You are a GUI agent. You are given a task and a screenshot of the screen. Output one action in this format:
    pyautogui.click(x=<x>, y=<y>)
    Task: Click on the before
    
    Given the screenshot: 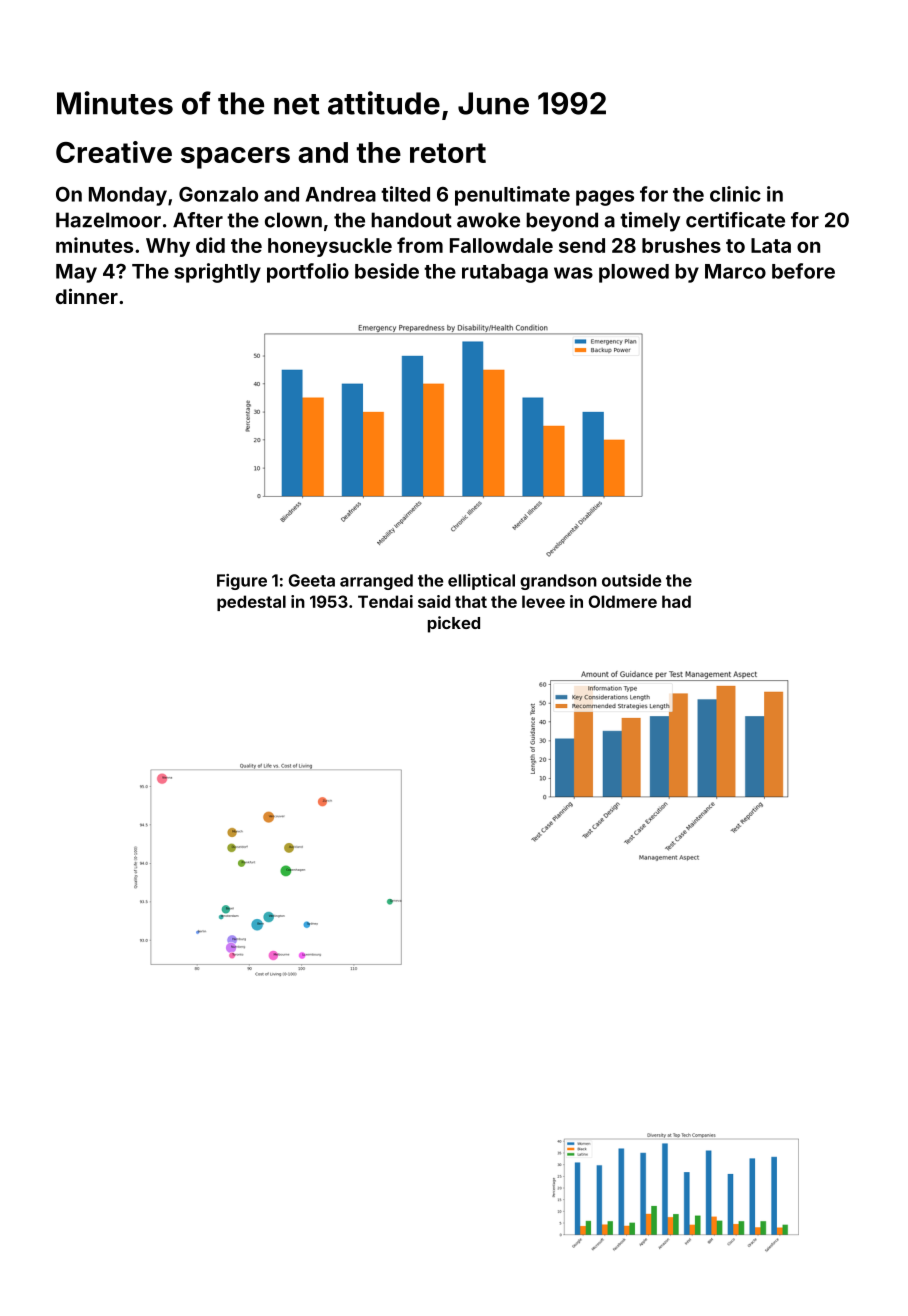 What is the action you would take?
    pyautogui.click(x=803, y=271)
